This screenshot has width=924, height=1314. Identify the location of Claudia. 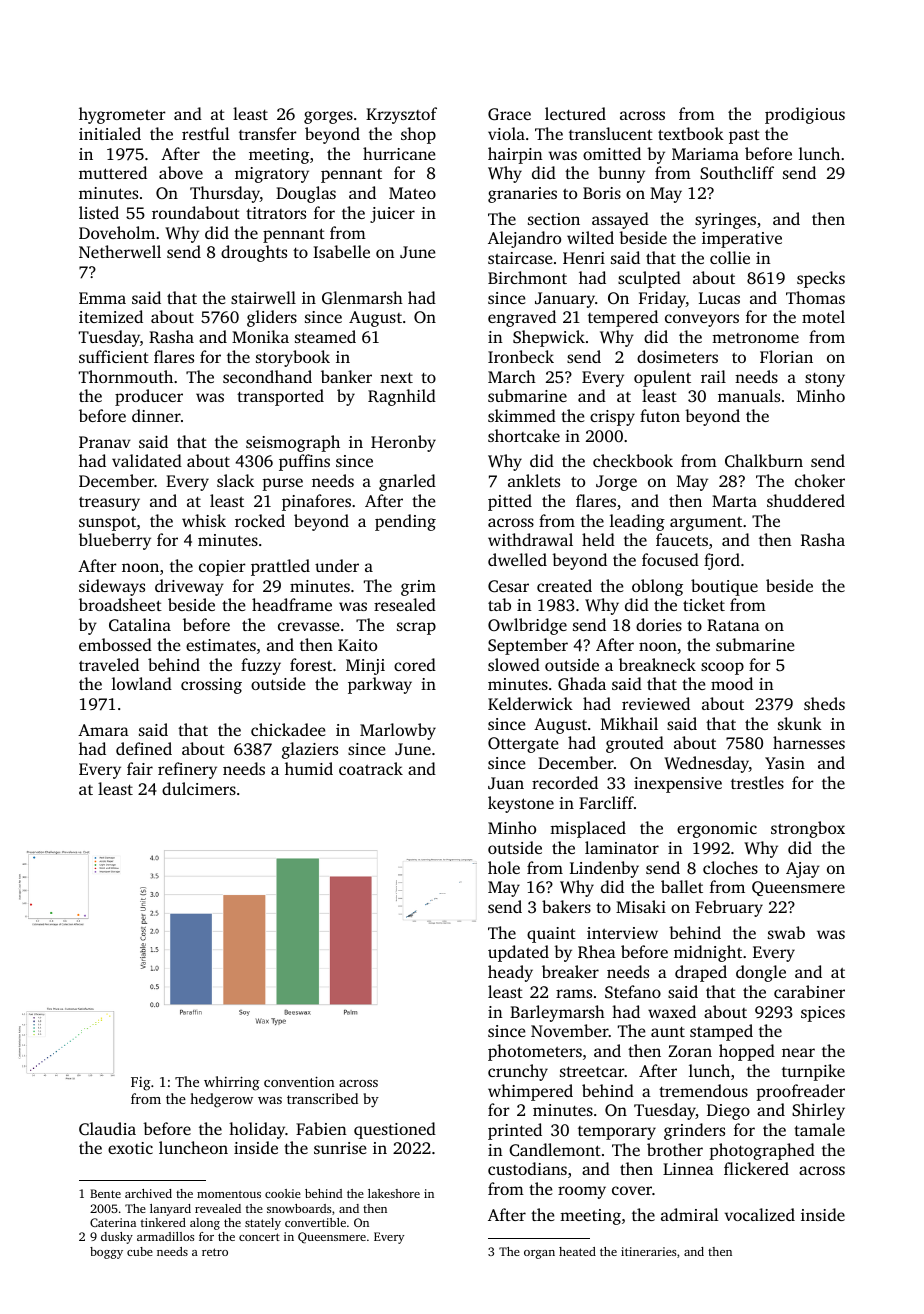
(107, 1128).
